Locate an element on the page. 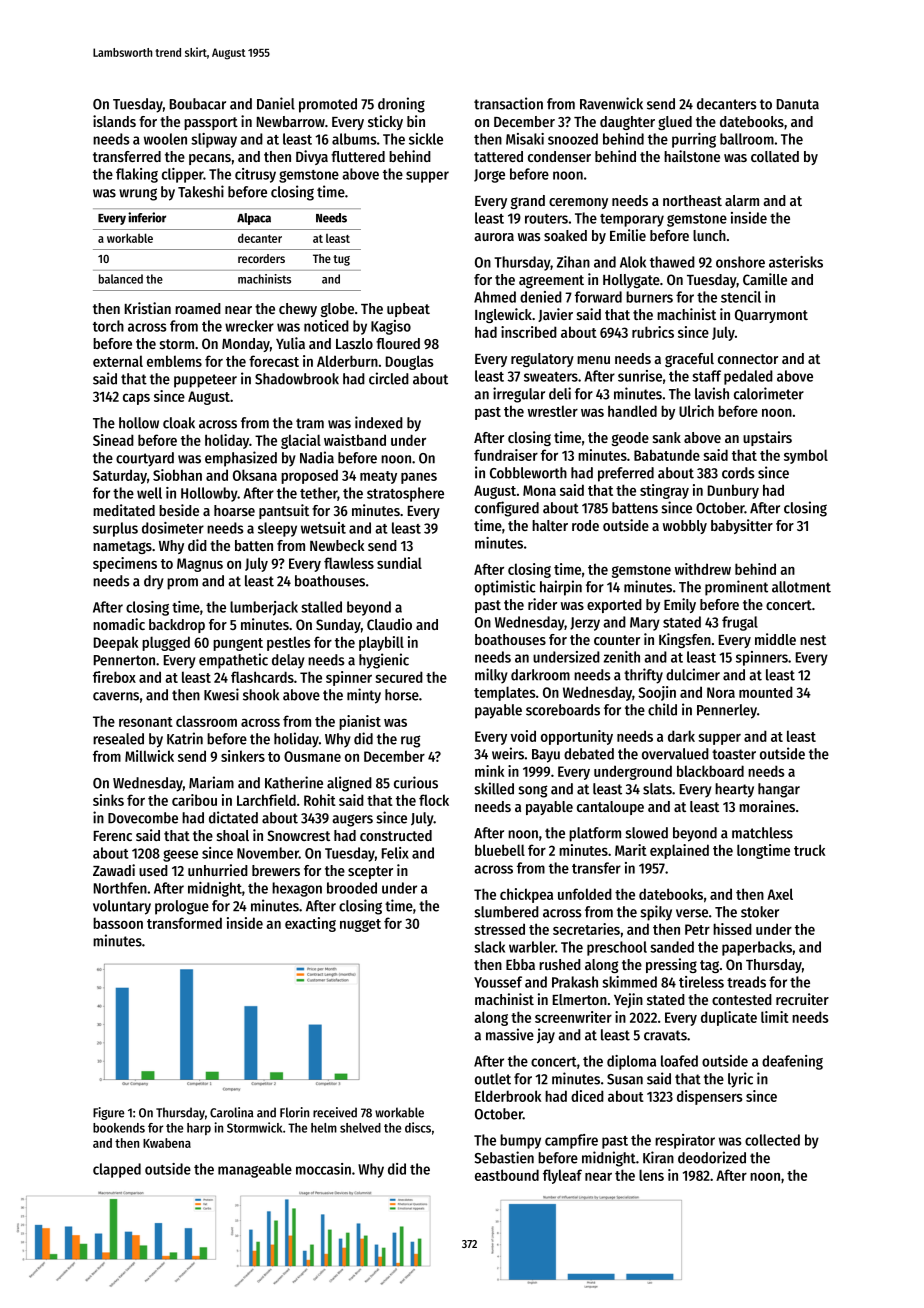 This document has width=924, height=1308. bookends is located at coordinates (119, 1128).
